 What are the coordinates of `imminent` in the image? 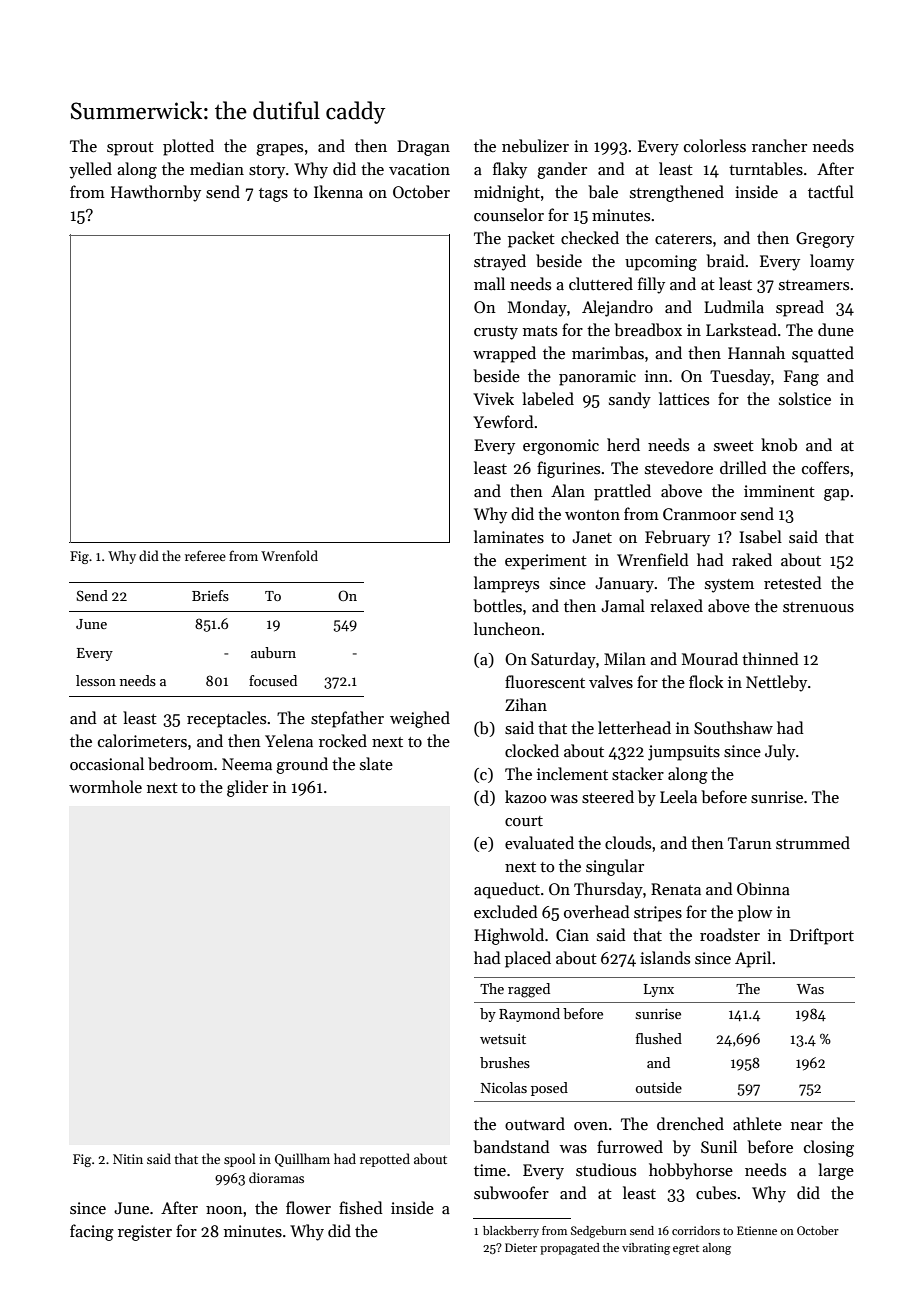 It's located at (779, 491).
